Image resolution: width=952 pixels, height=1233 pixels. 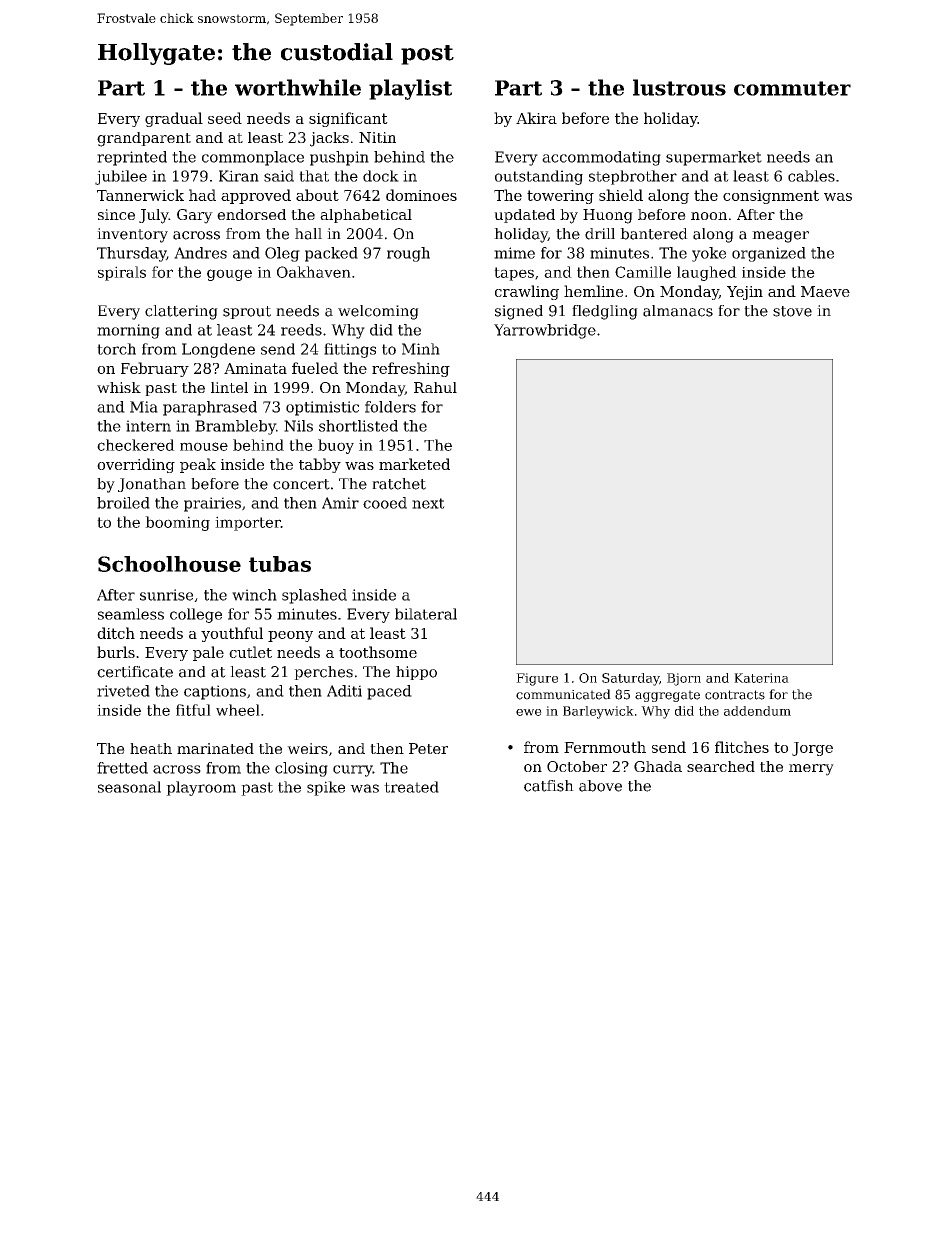 What do you see at coordinates (193, 710) in the document?
I see `fitful` at bounding box center [193, 710].
